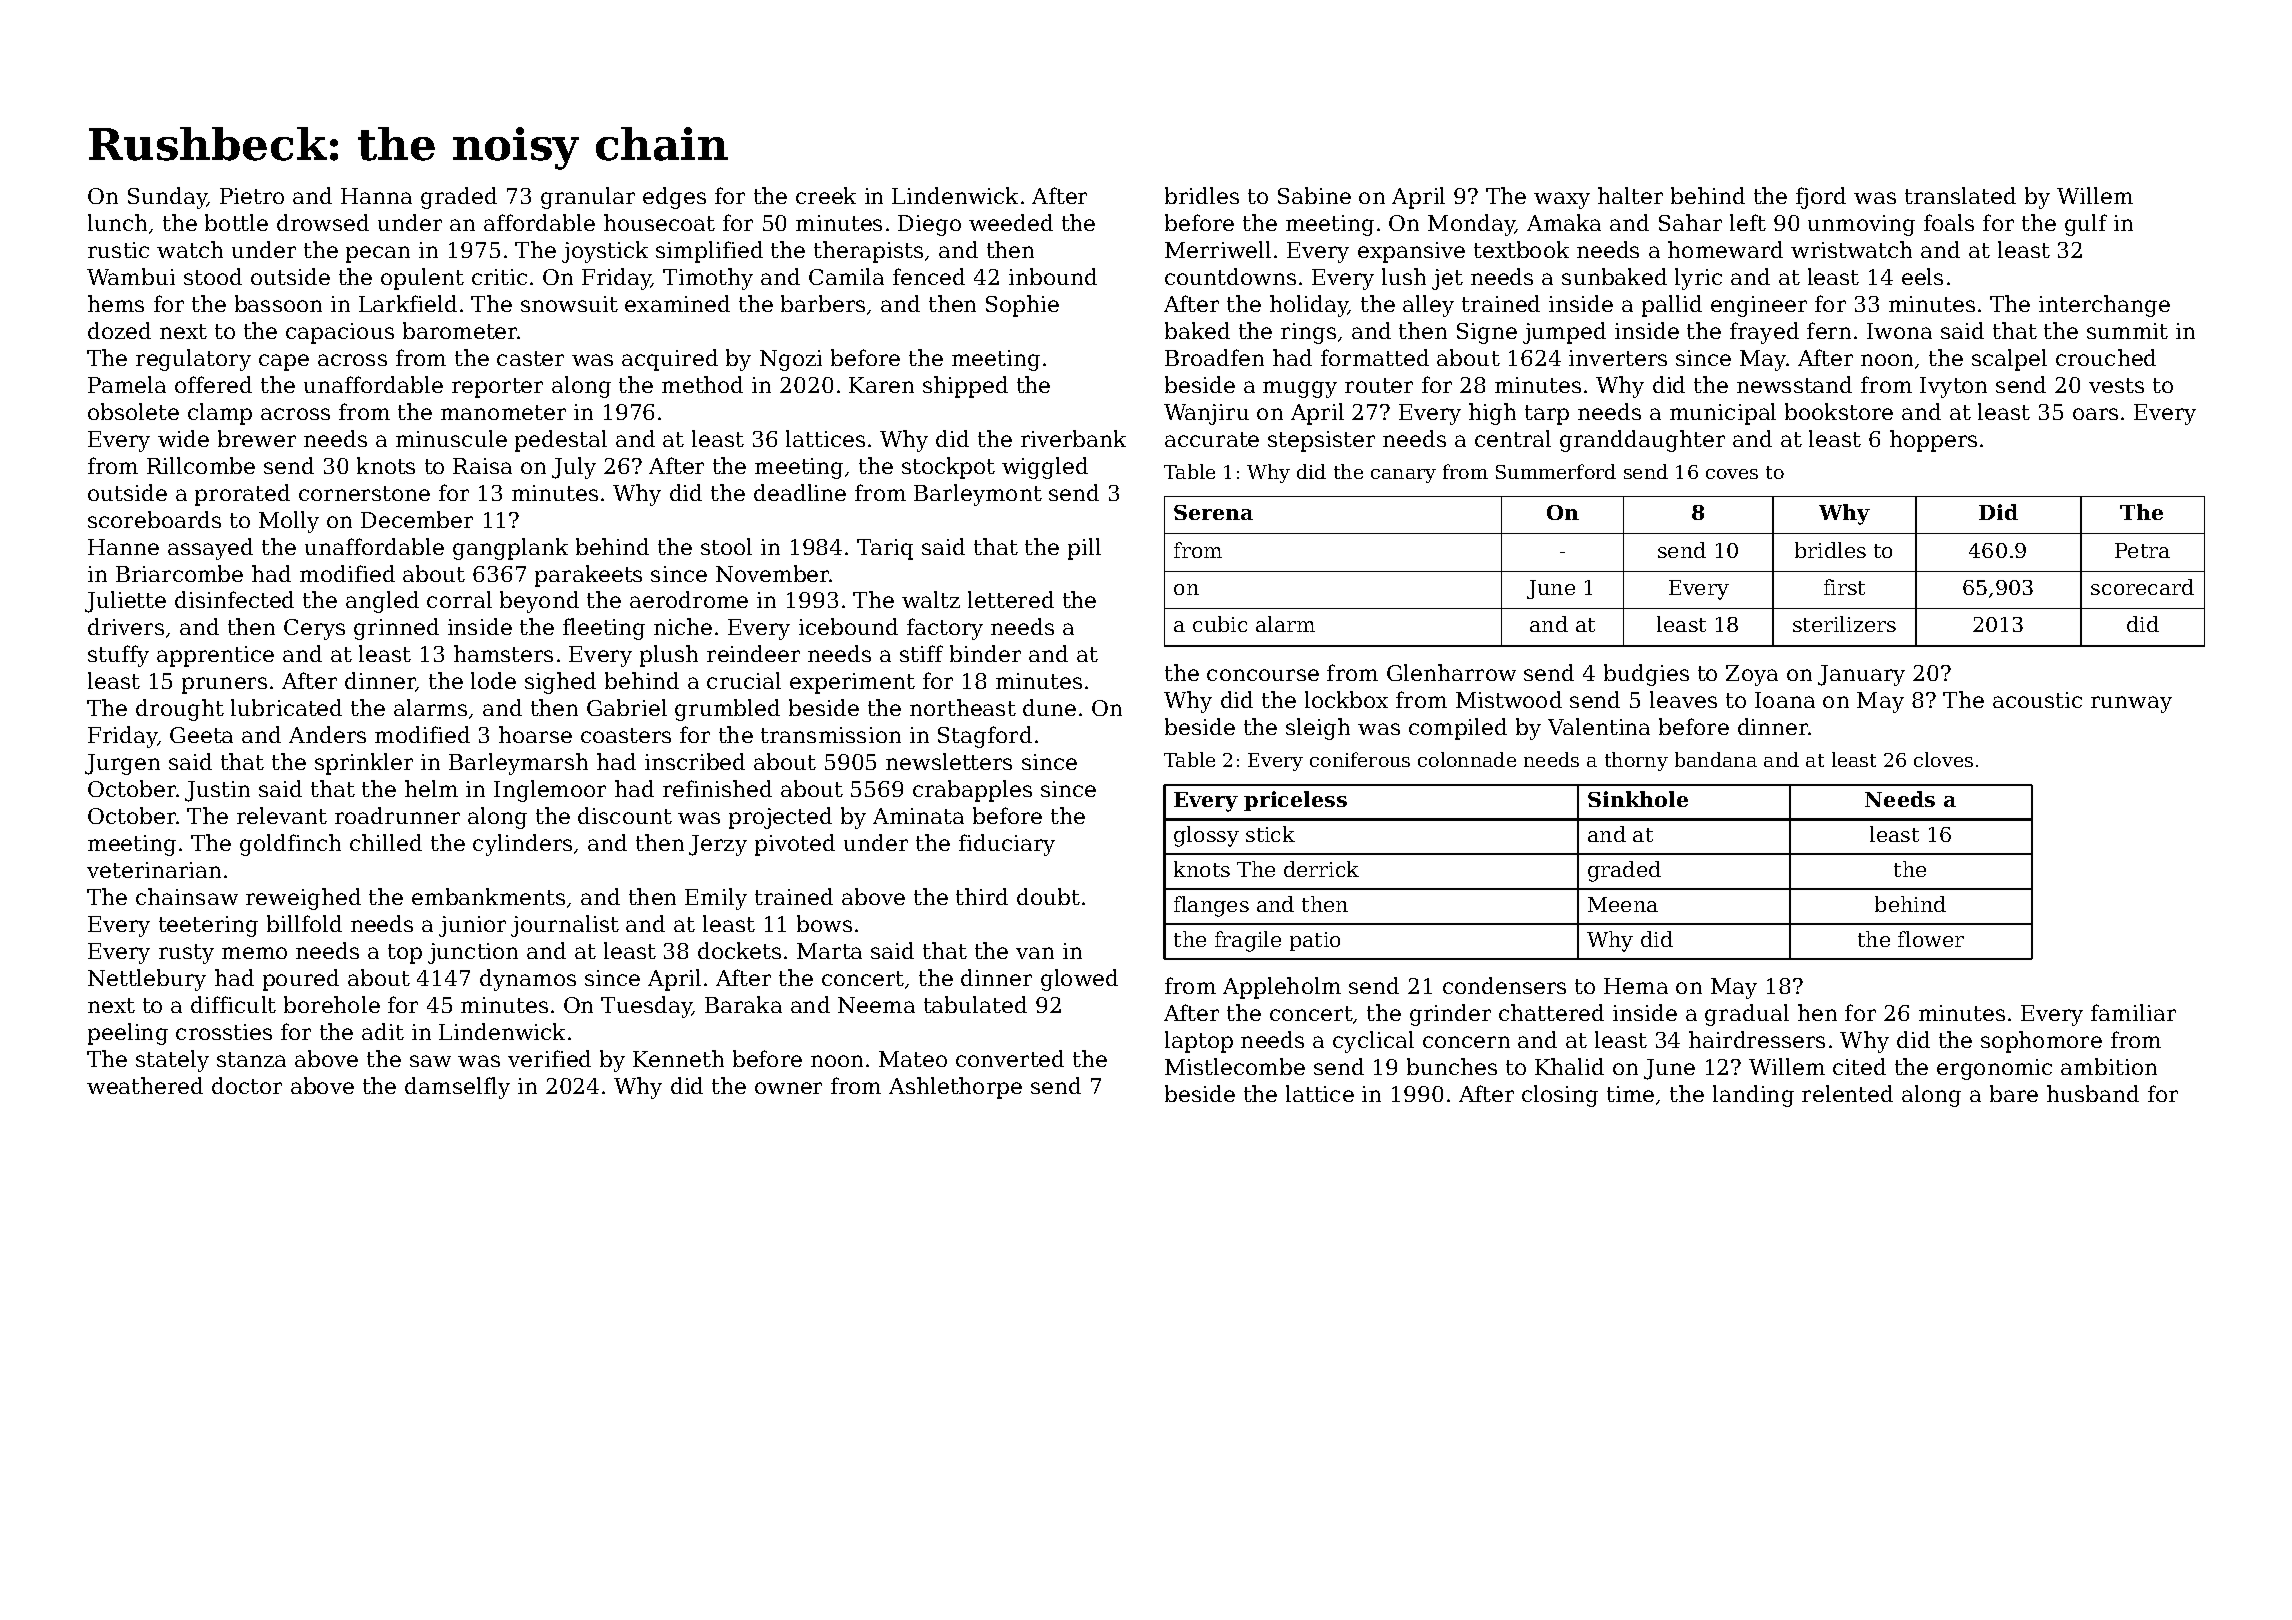 This screenshot has width=2292, height=1620. Describe the element at coordinates (510, 549) in the screenshot. I see `gangplank` at that location.
